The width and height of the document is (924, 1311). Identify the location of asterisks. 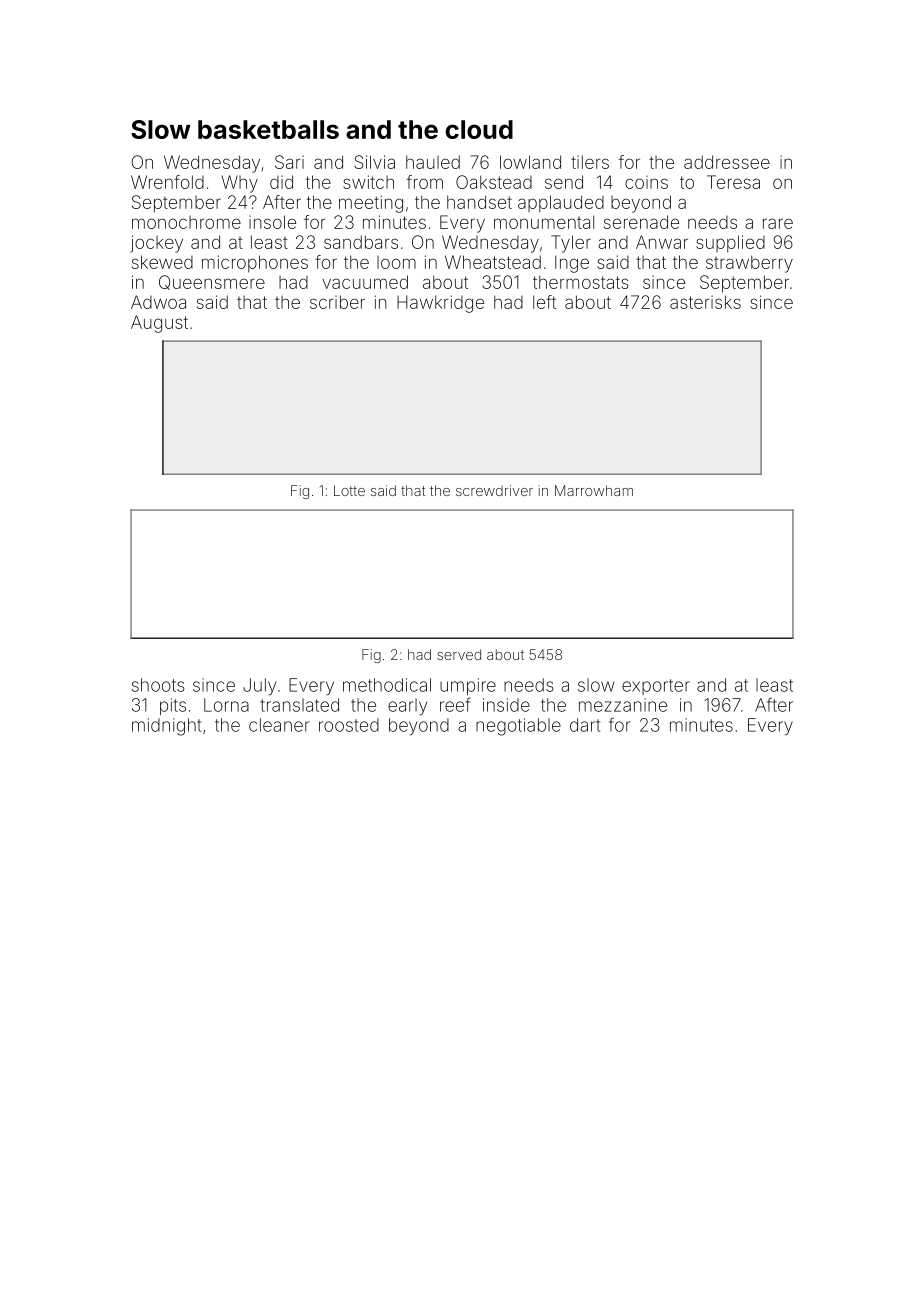
(705, 302).
